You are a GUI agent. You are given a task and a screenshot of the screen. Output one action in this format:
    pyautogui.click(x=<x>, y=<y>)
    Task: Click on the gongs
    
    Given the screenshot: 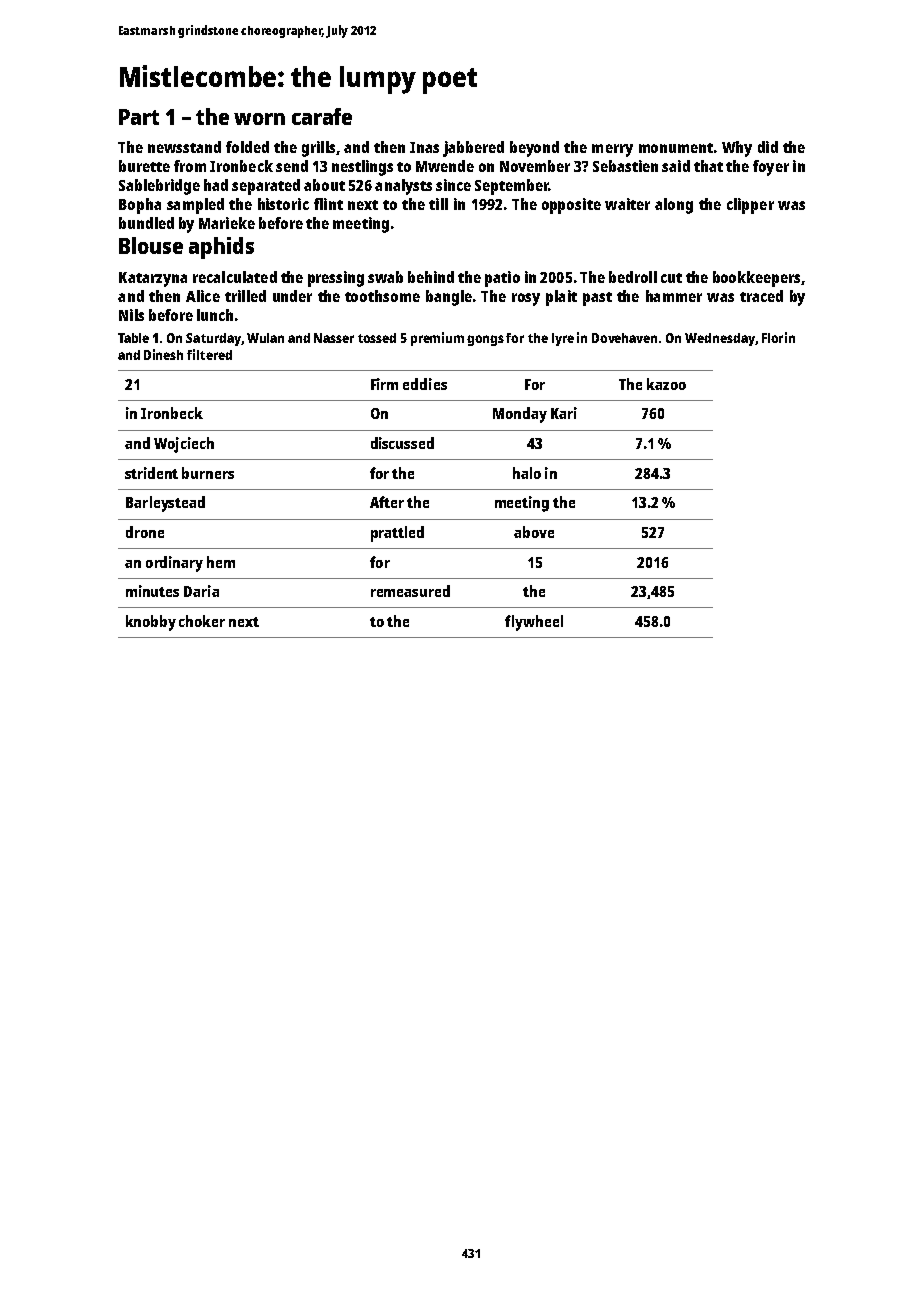 What is the action you would take?
    pyautogui.click(x=485, y=340)
